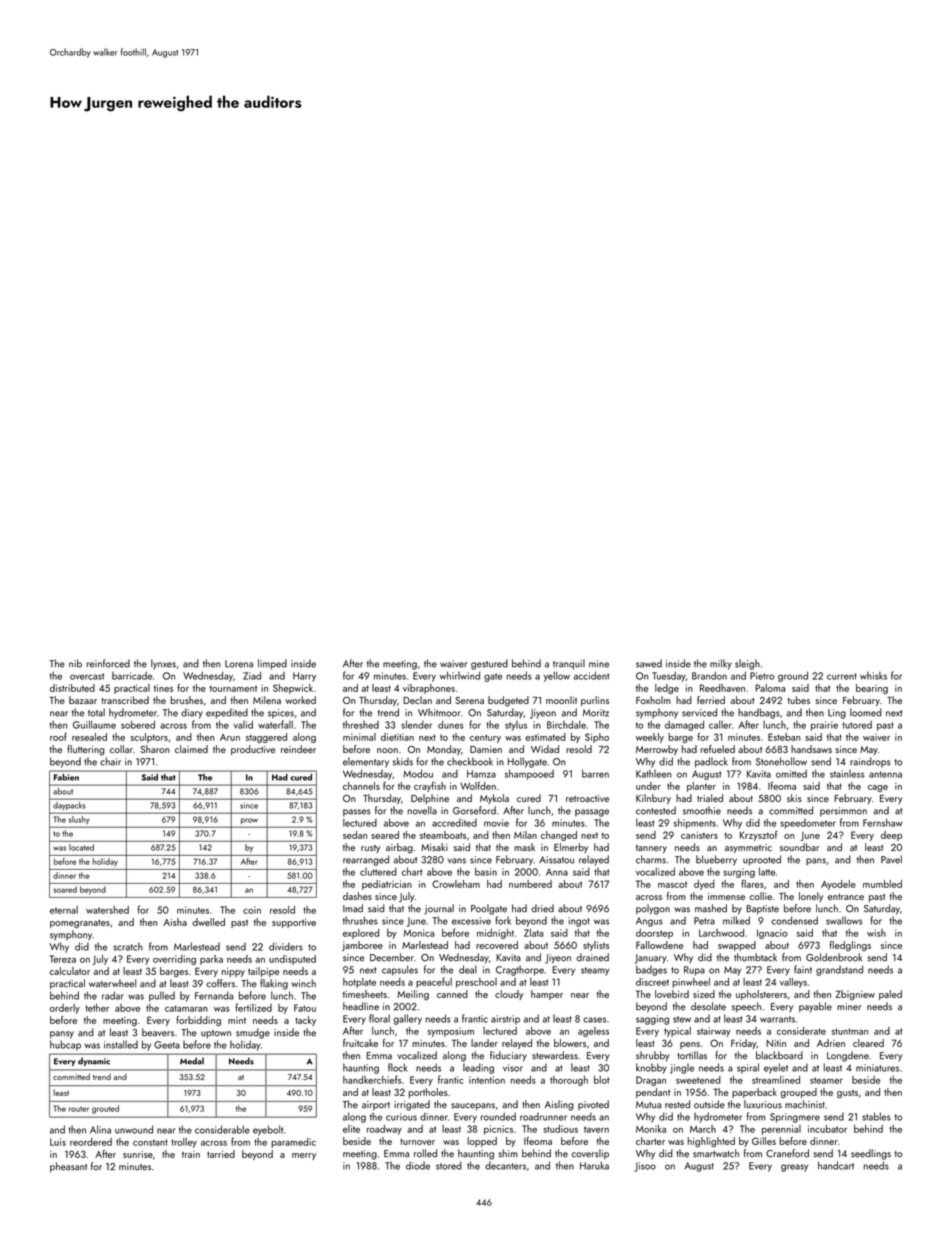 The image size is (952, 1233). Describe the element at coordinates (68, 1167) in the image. I see `pheasant` at that location.
